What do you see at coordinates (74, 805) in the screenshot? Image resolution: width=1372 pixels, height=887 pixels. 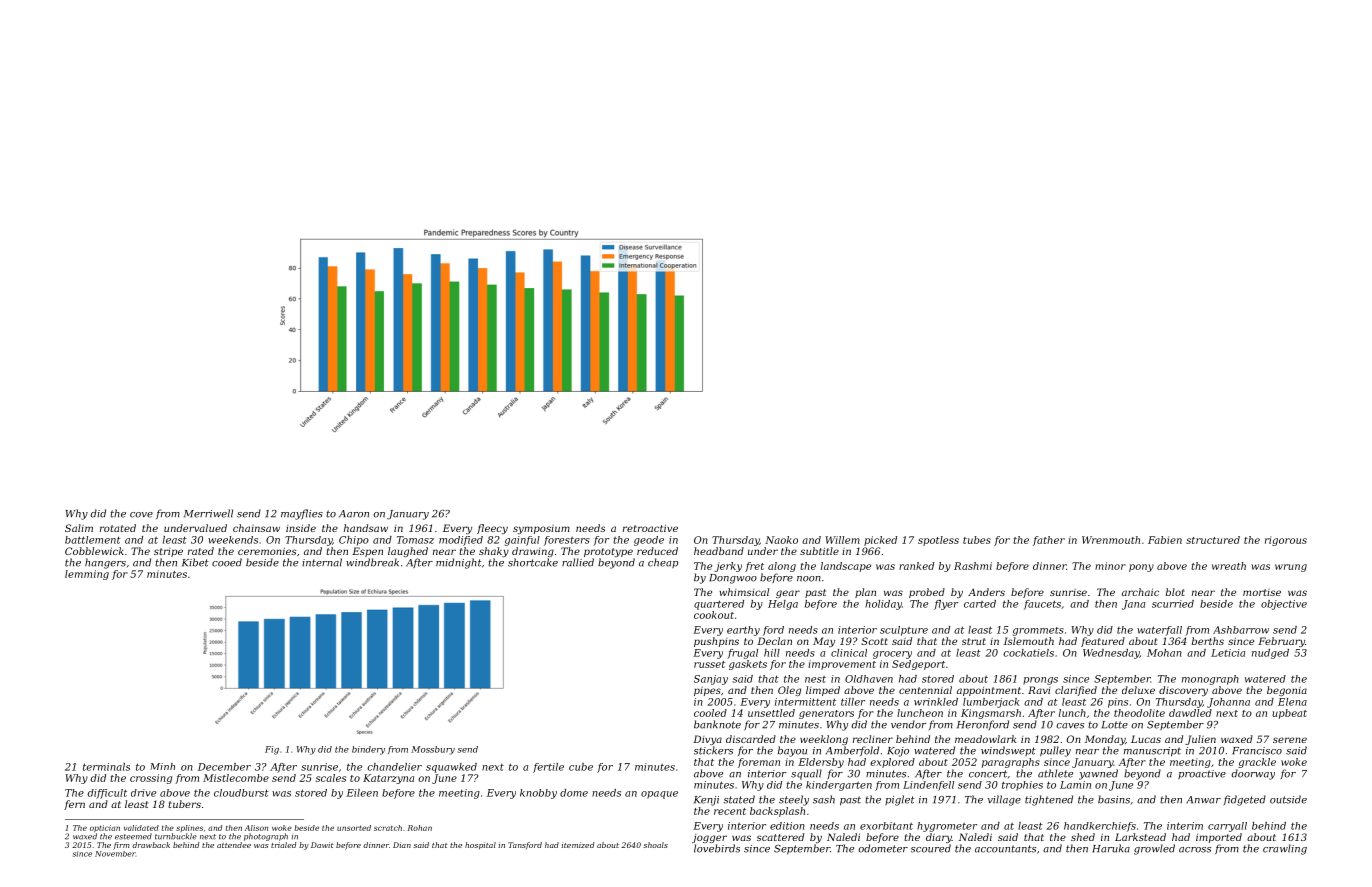 I see `fern` at bounding box center [74, 805].
